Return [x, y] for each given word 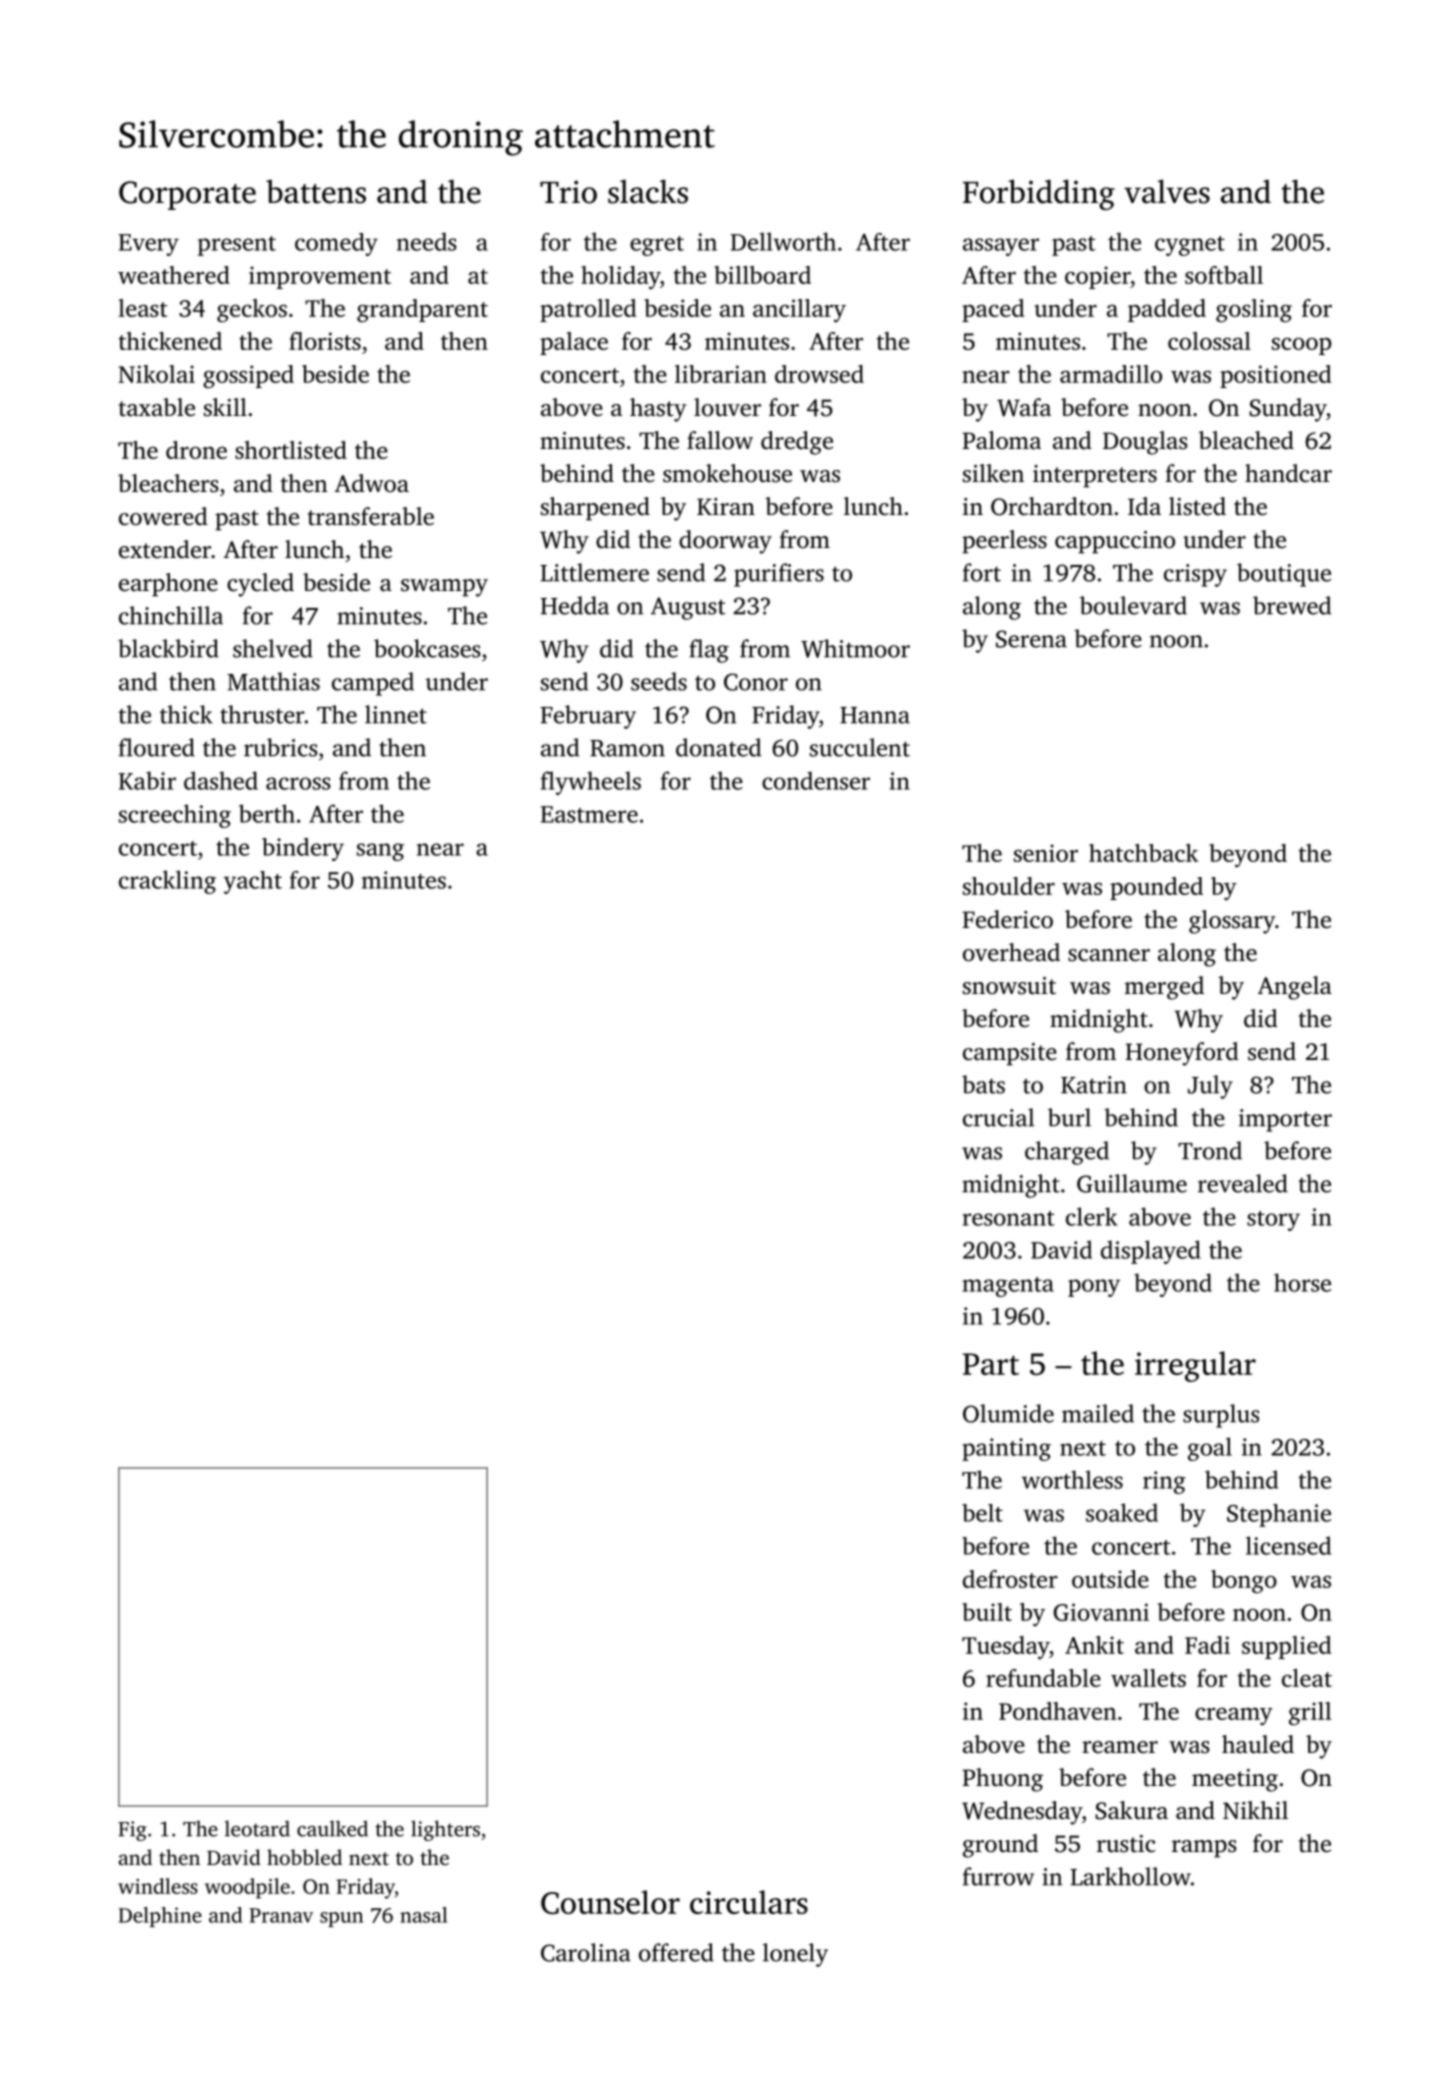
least [142, 308]
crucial [998, 1117]
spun [341, 1919]
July [1210, 1087]
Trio [568, 192]
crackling [167, 882]
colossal [1209, 341]
